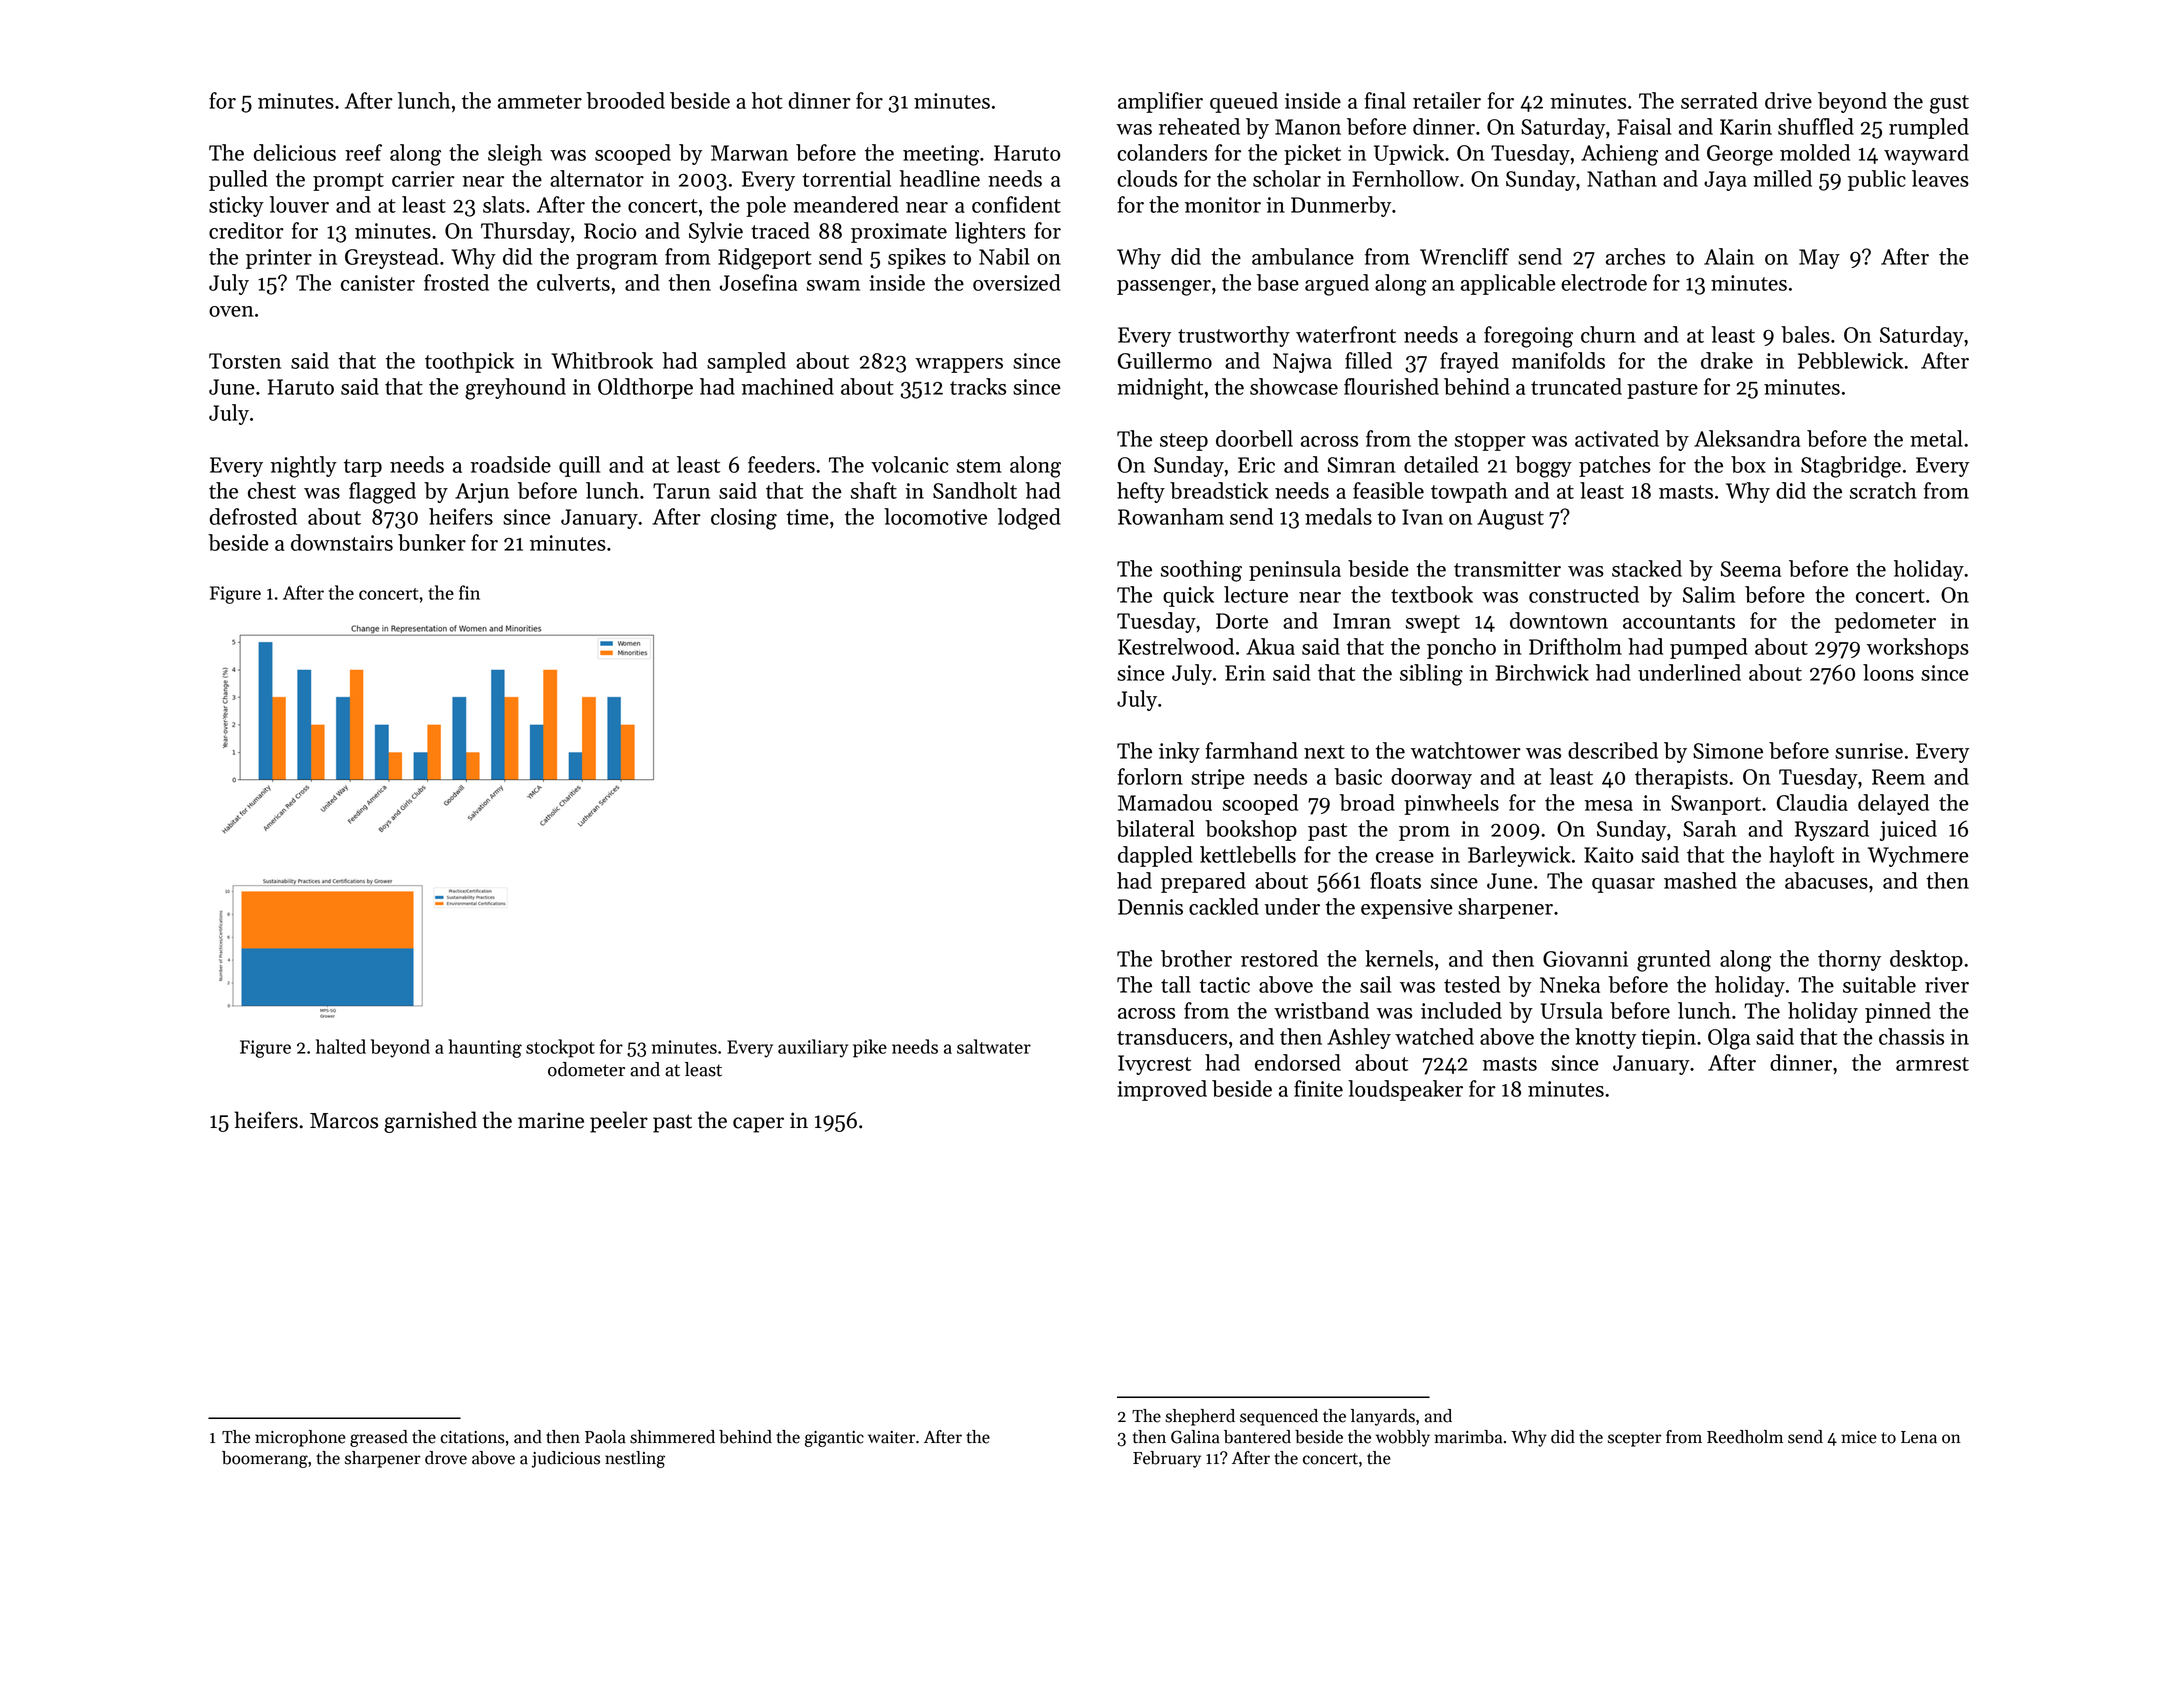 The width and height of the document is (2178, 1683). What do you see at coordinates (540, 102) in the document?
I see `ammeter` at bounding box center [540, 102].
